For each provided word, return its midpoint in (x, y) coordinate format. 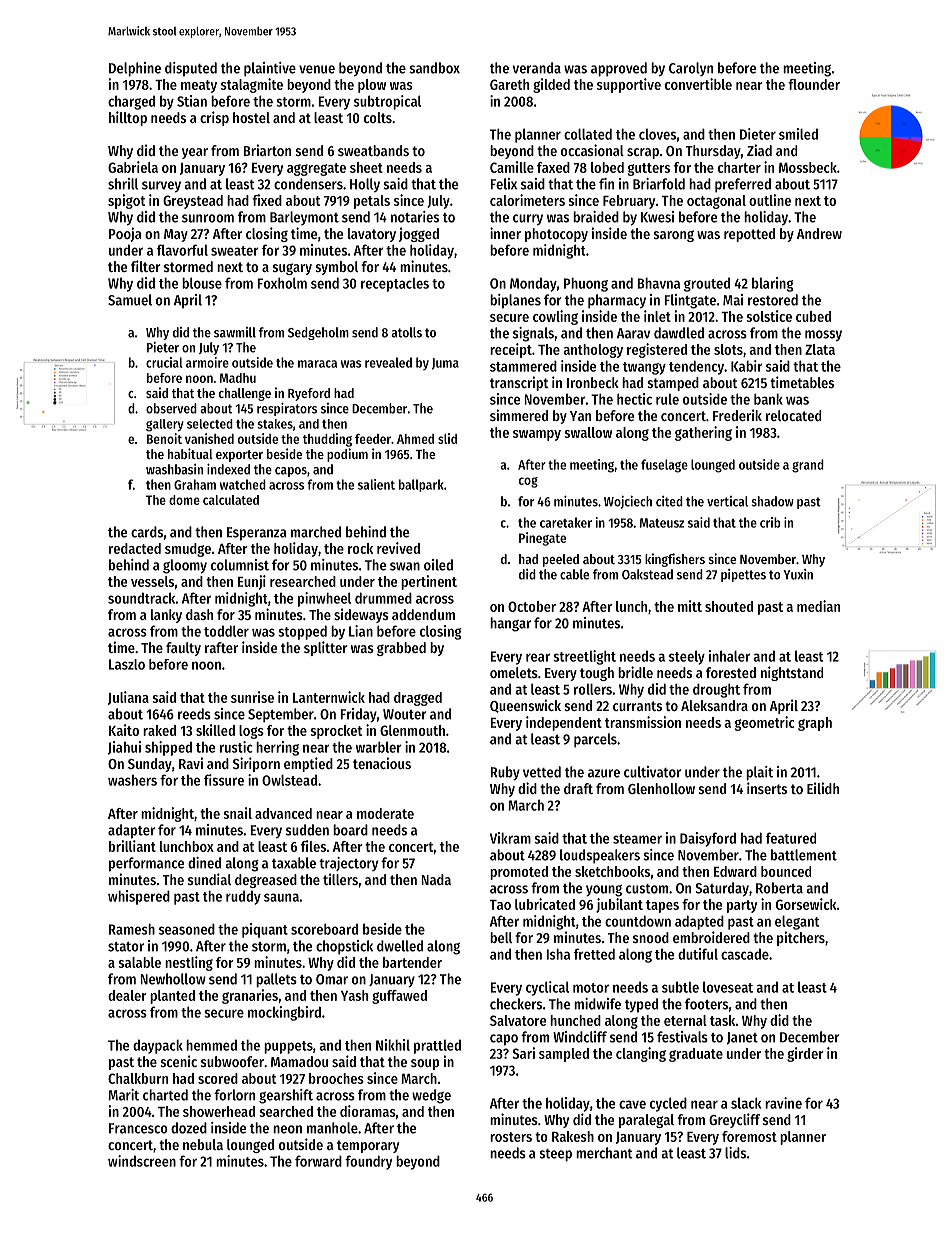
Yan (580, 416)
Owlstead (289, 780)
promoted (519, 873)
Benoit (164, 438)
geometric (764, 723)
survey (161, 186)
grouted (707, 285)
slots (728, 349)
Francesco (138, 1128)
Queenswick (525, 706)
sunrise (252, 697)
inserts (767, 788)
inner (505, 233)
